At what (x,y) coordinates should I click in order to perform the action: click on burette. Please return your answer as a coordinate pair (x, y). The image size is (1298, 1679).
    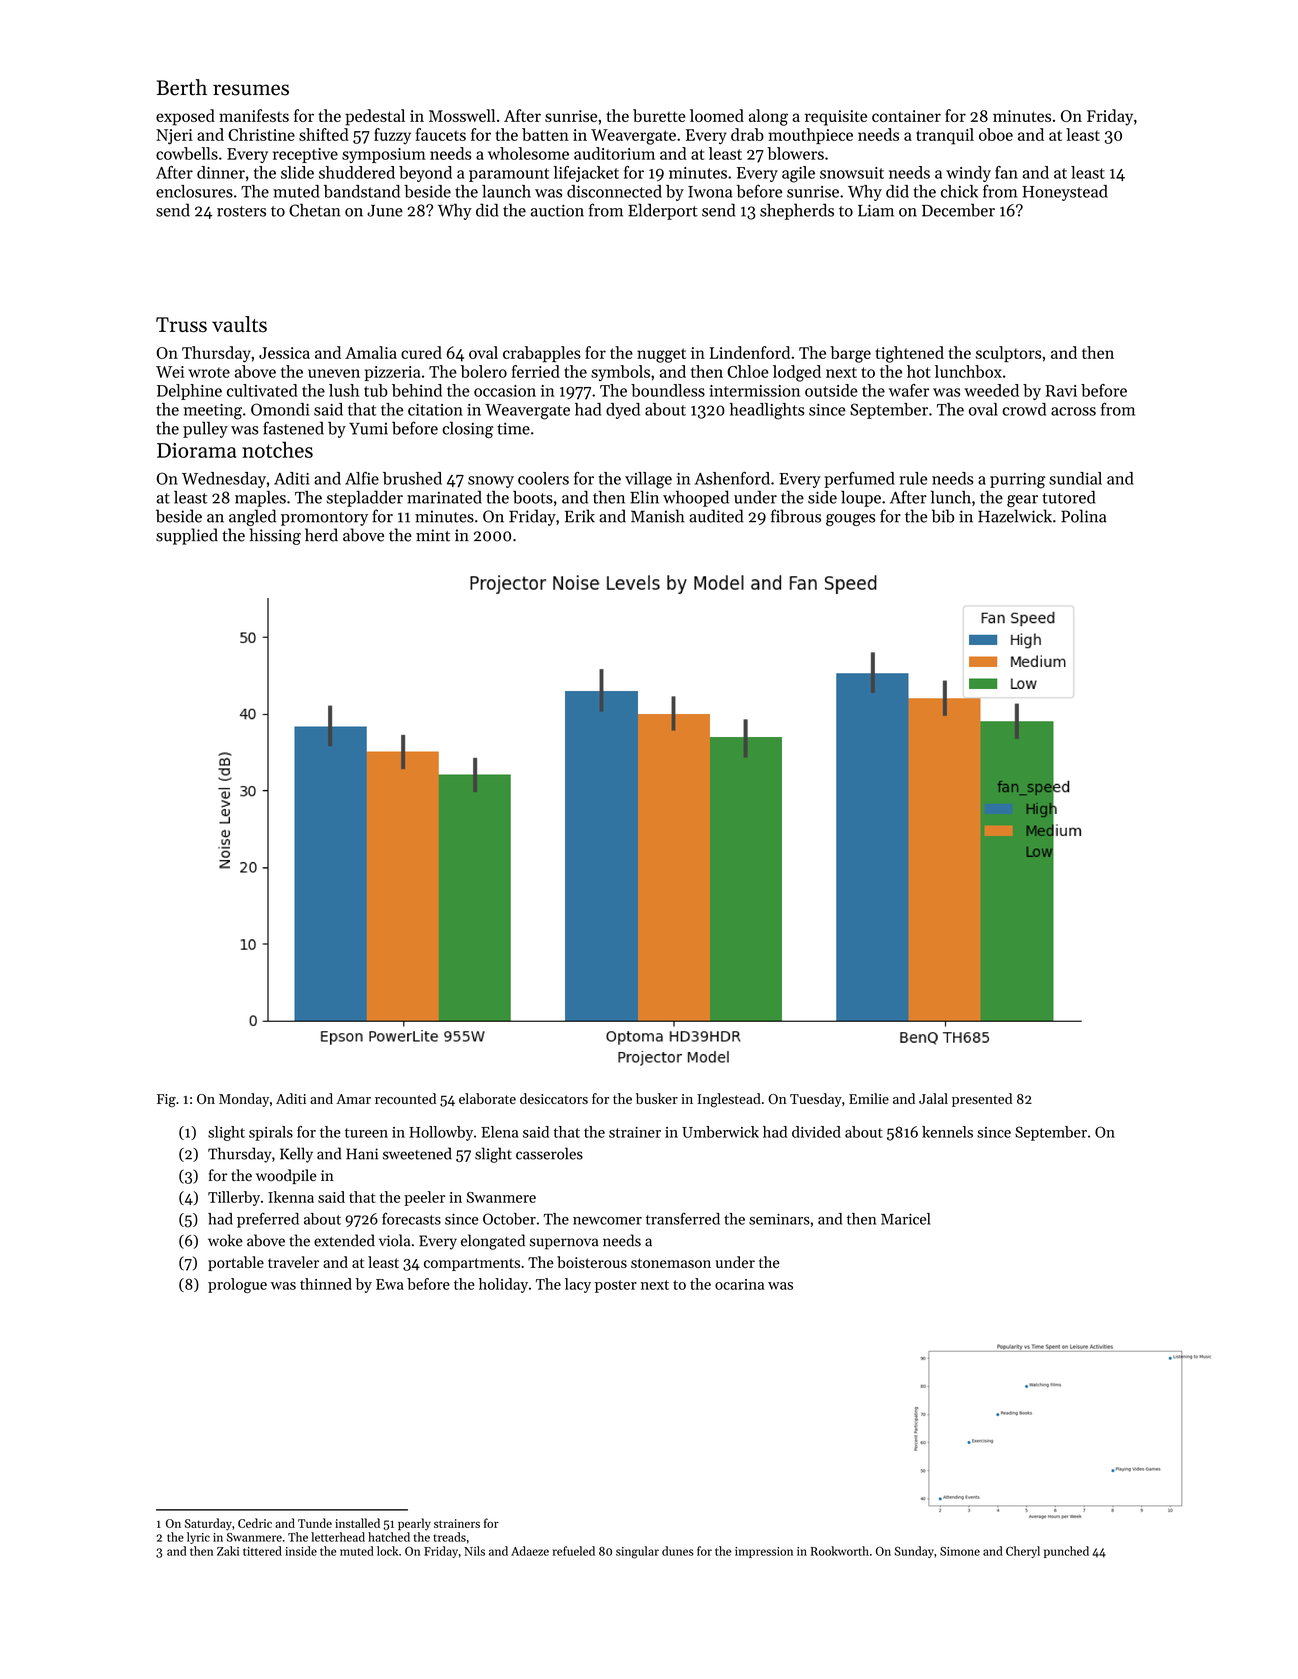
    Looking at the image, I should click on (659, 115).
